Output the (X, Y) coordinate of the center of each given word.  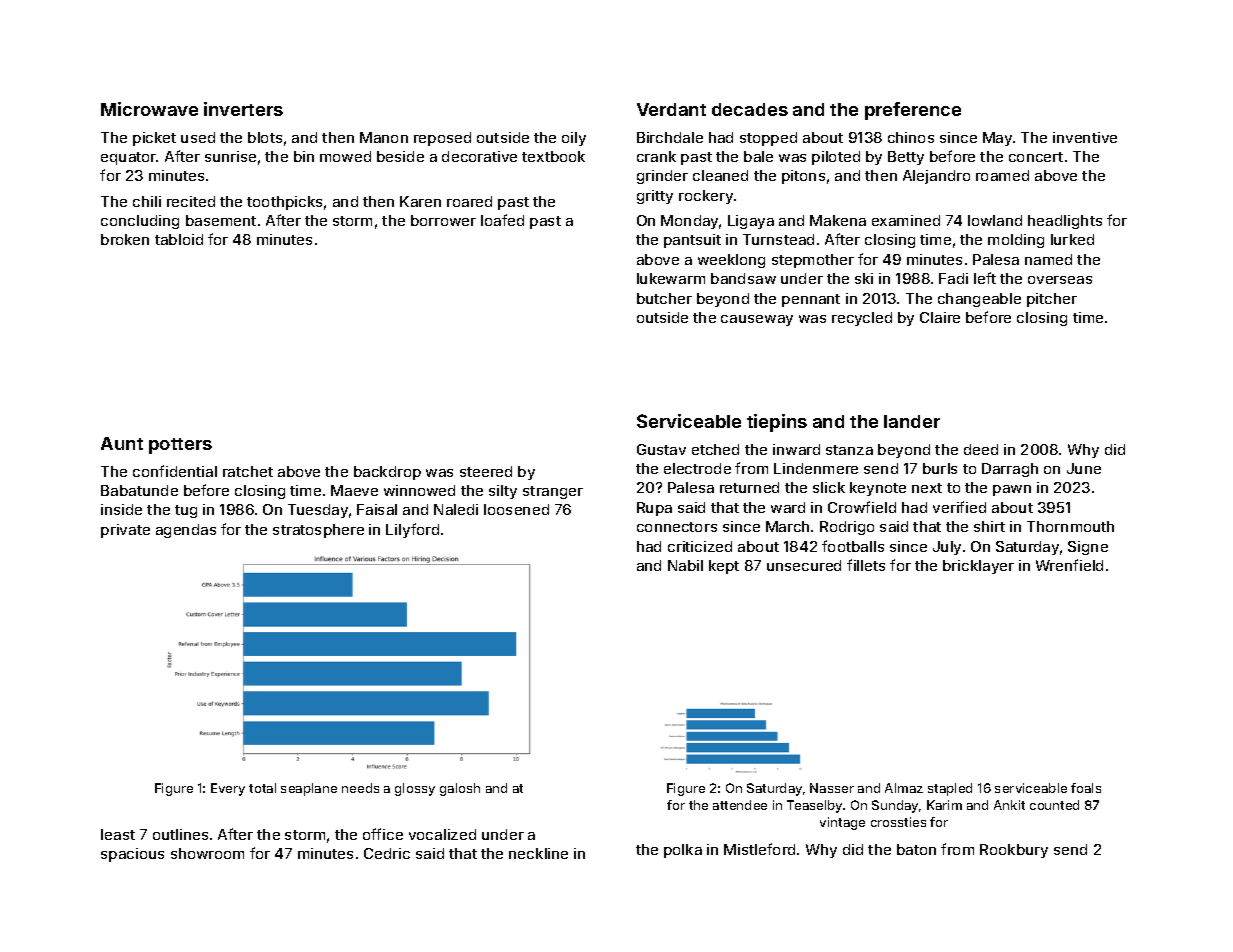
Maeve (354, 490)
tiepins (777, 423)
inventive (1085, 137)
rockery (706, 197)
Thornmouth (1070, 526)
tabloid (179, 239)
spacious (132, 855)
